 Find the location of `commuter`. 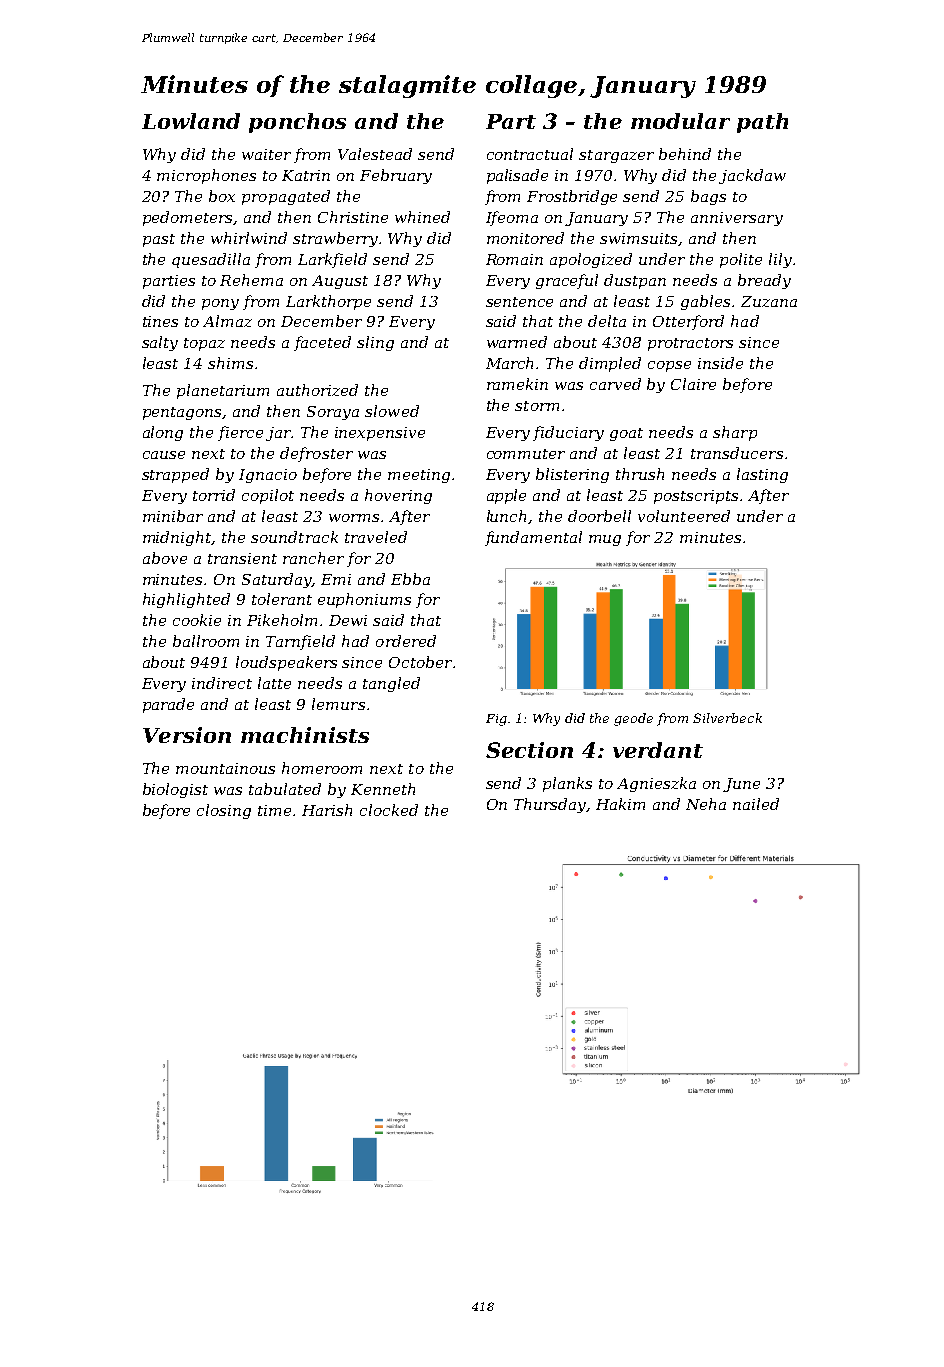

commuter is located at coordinates (526, 454).
